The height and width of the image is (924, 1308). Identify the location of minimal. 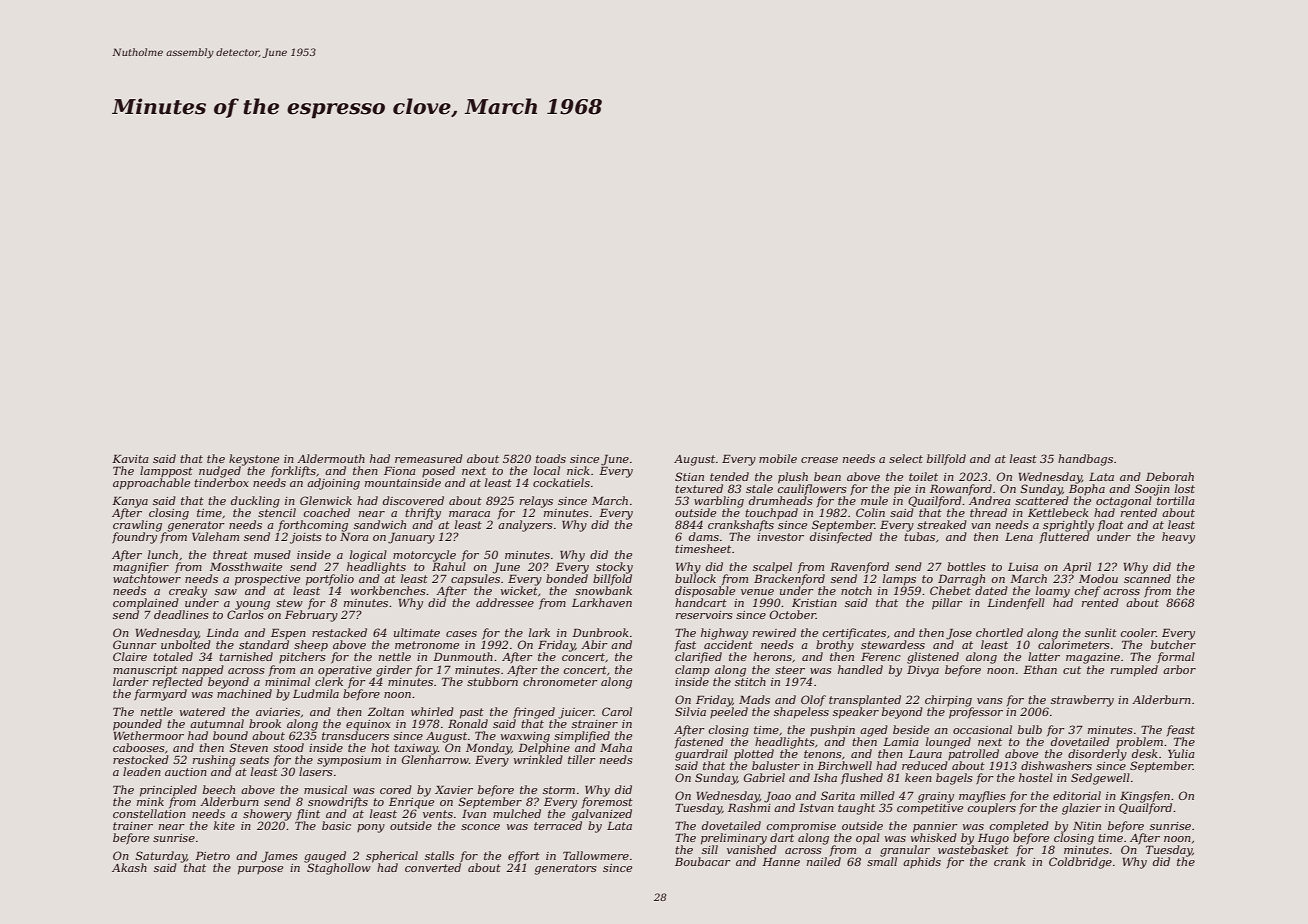
(287, 681).
